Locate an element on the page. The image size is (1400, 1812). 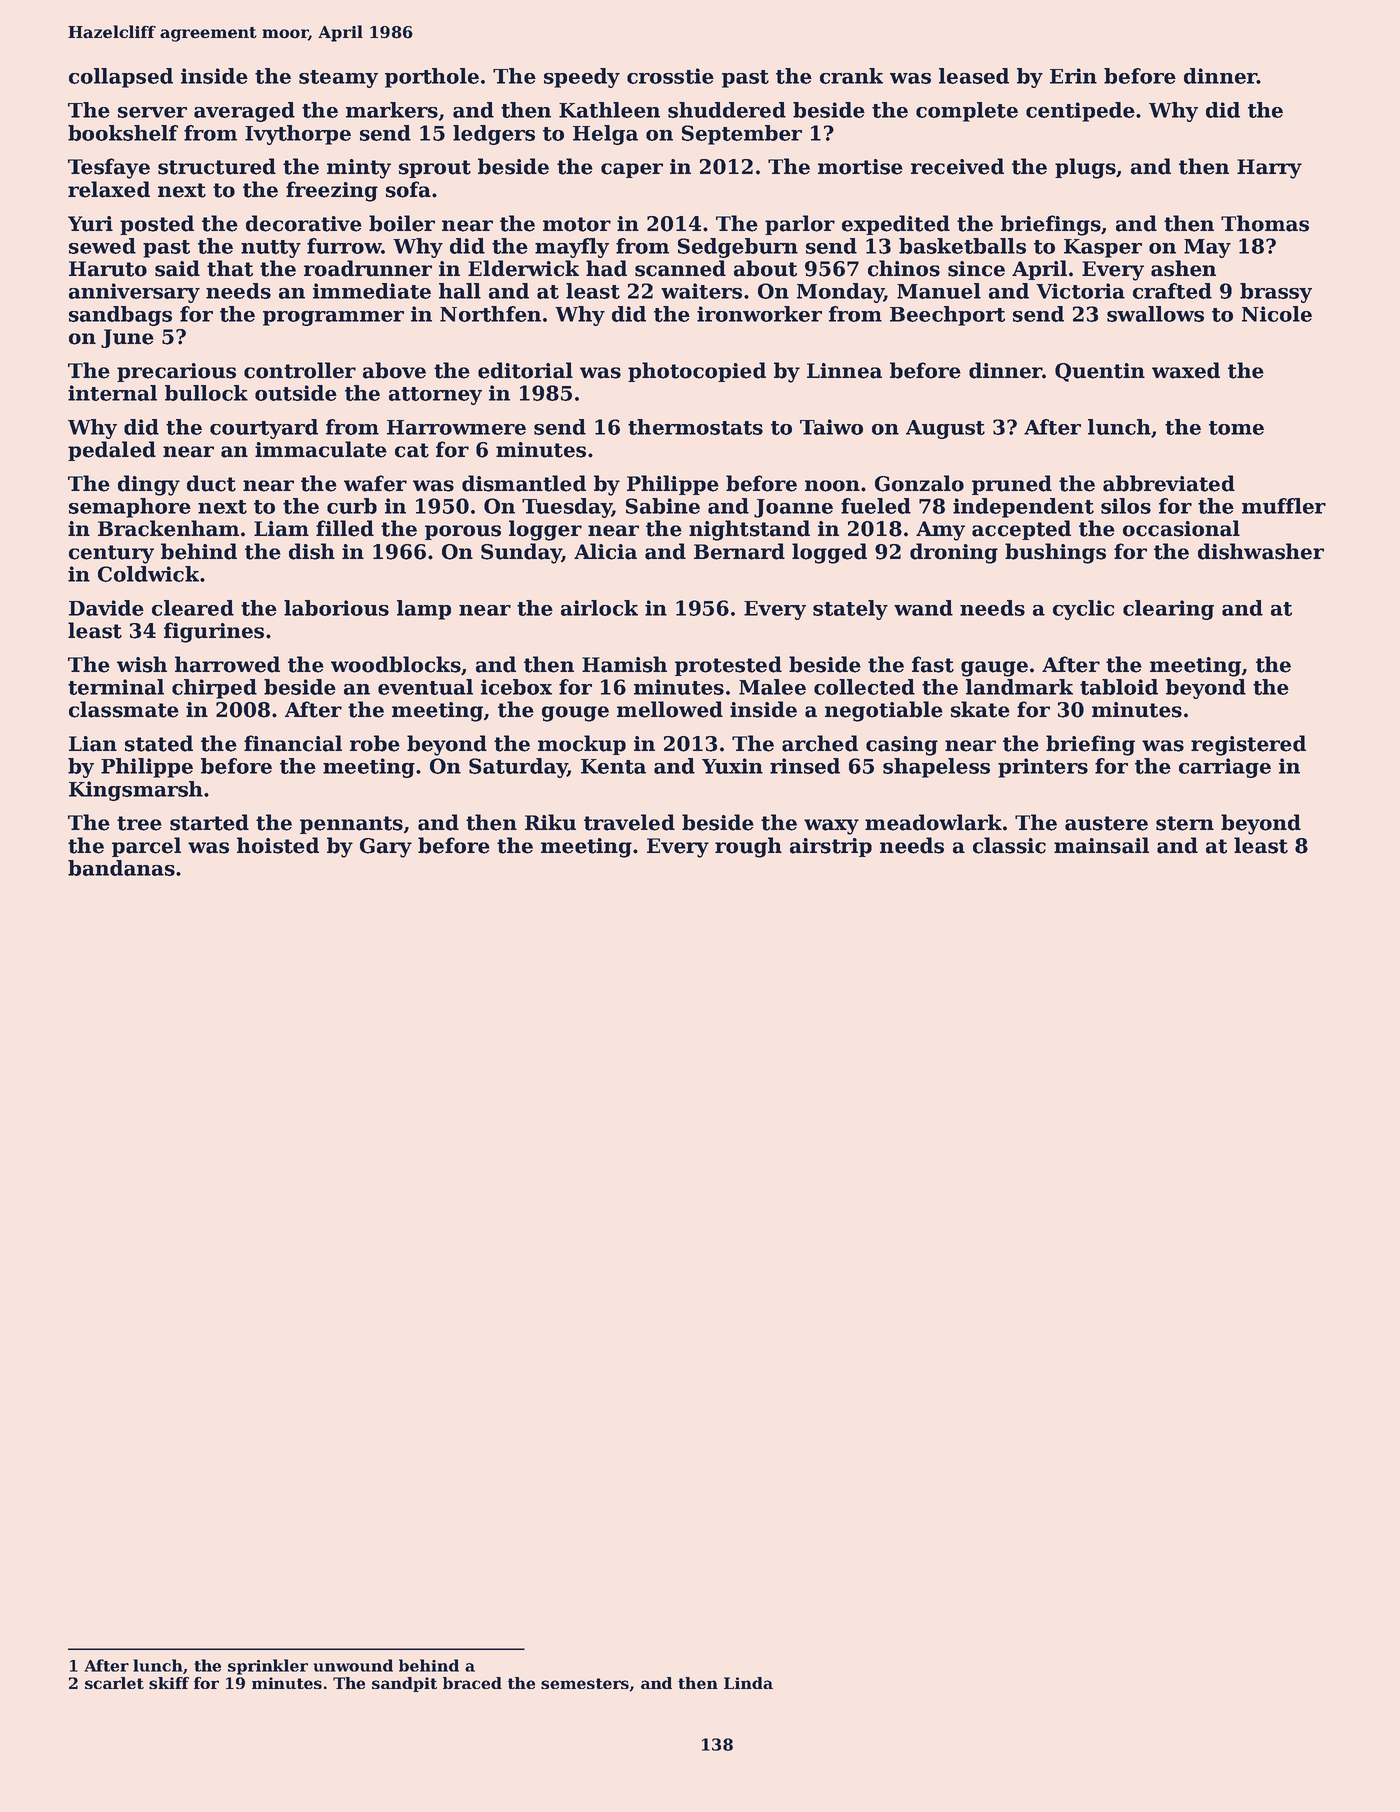
tabloid is located at coordinates (1119, 687).
